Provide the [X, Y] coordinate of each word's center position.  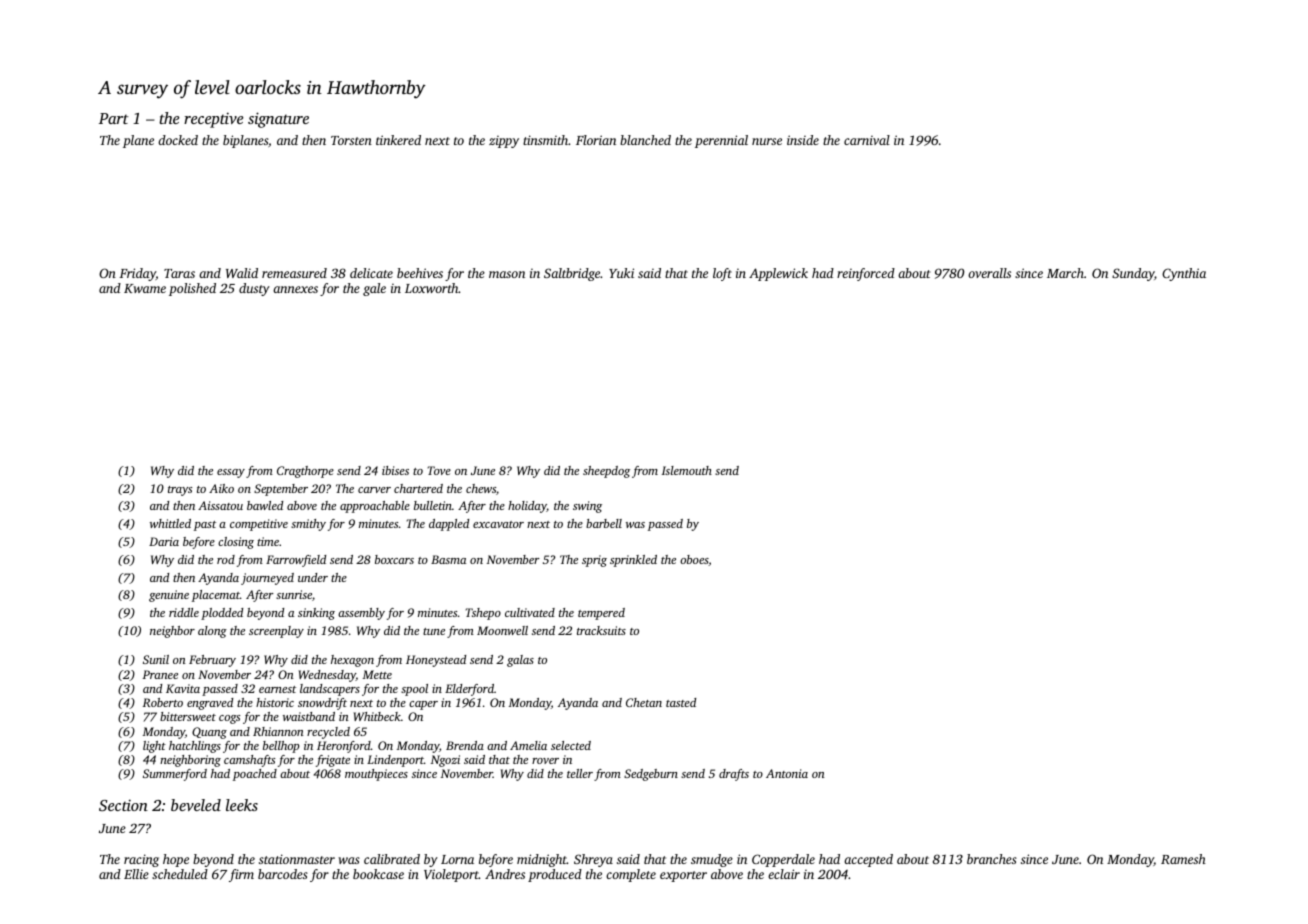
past [205, 526]
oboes [694, 560]
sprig [594, 561]
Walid [242, 273]
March [1065, 273]
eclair [784, 874]
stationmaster [297, 859]
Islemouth [687, 470]
